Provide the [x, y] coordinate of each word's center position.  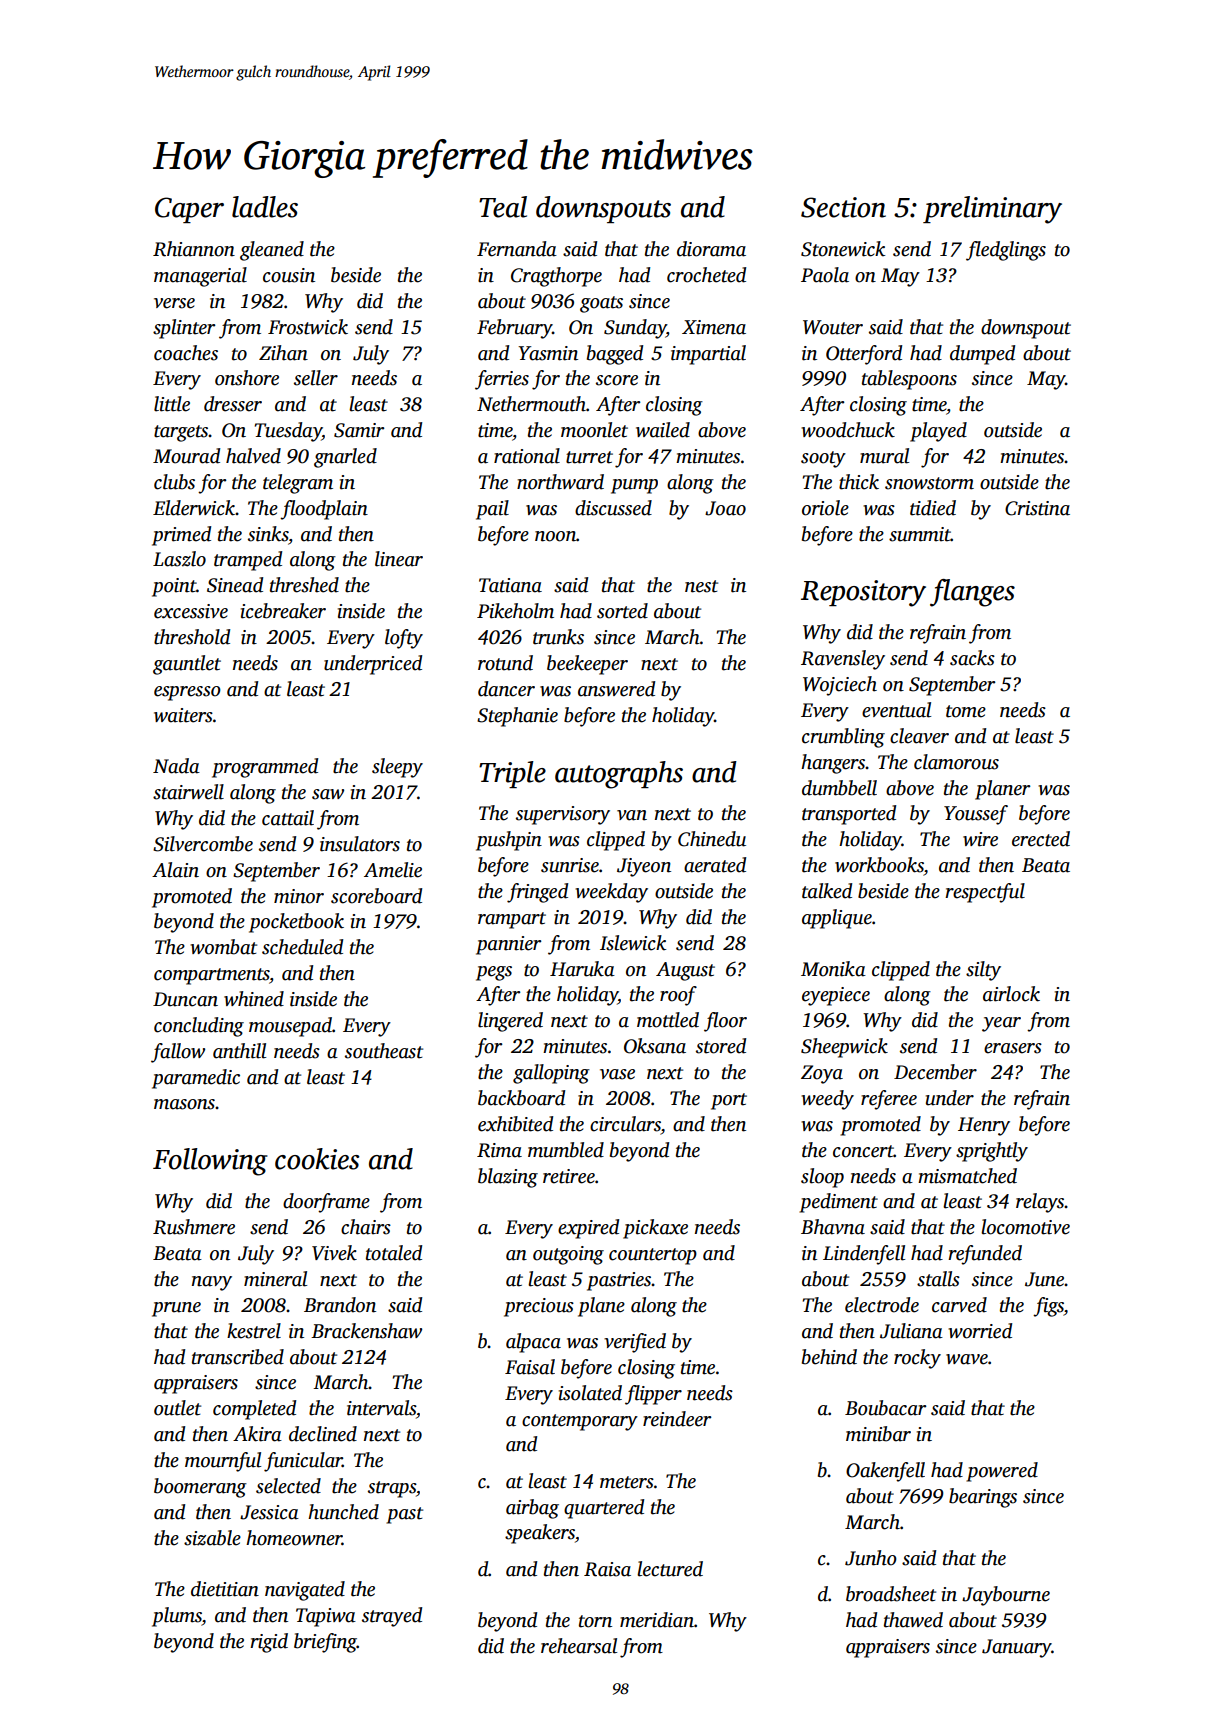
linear [399, 559]
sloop [822, 1178]
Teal [503, 207]
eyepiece [836, 996]
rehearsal [579, 1646]
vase [617, 1074]
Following [210, 1162]
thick [859, 482]
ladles [265, 207]
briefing [325, 1643]
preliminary [992, 210]
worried [980, 1331]
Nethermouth [531, 404]
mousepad [290, 1027]
